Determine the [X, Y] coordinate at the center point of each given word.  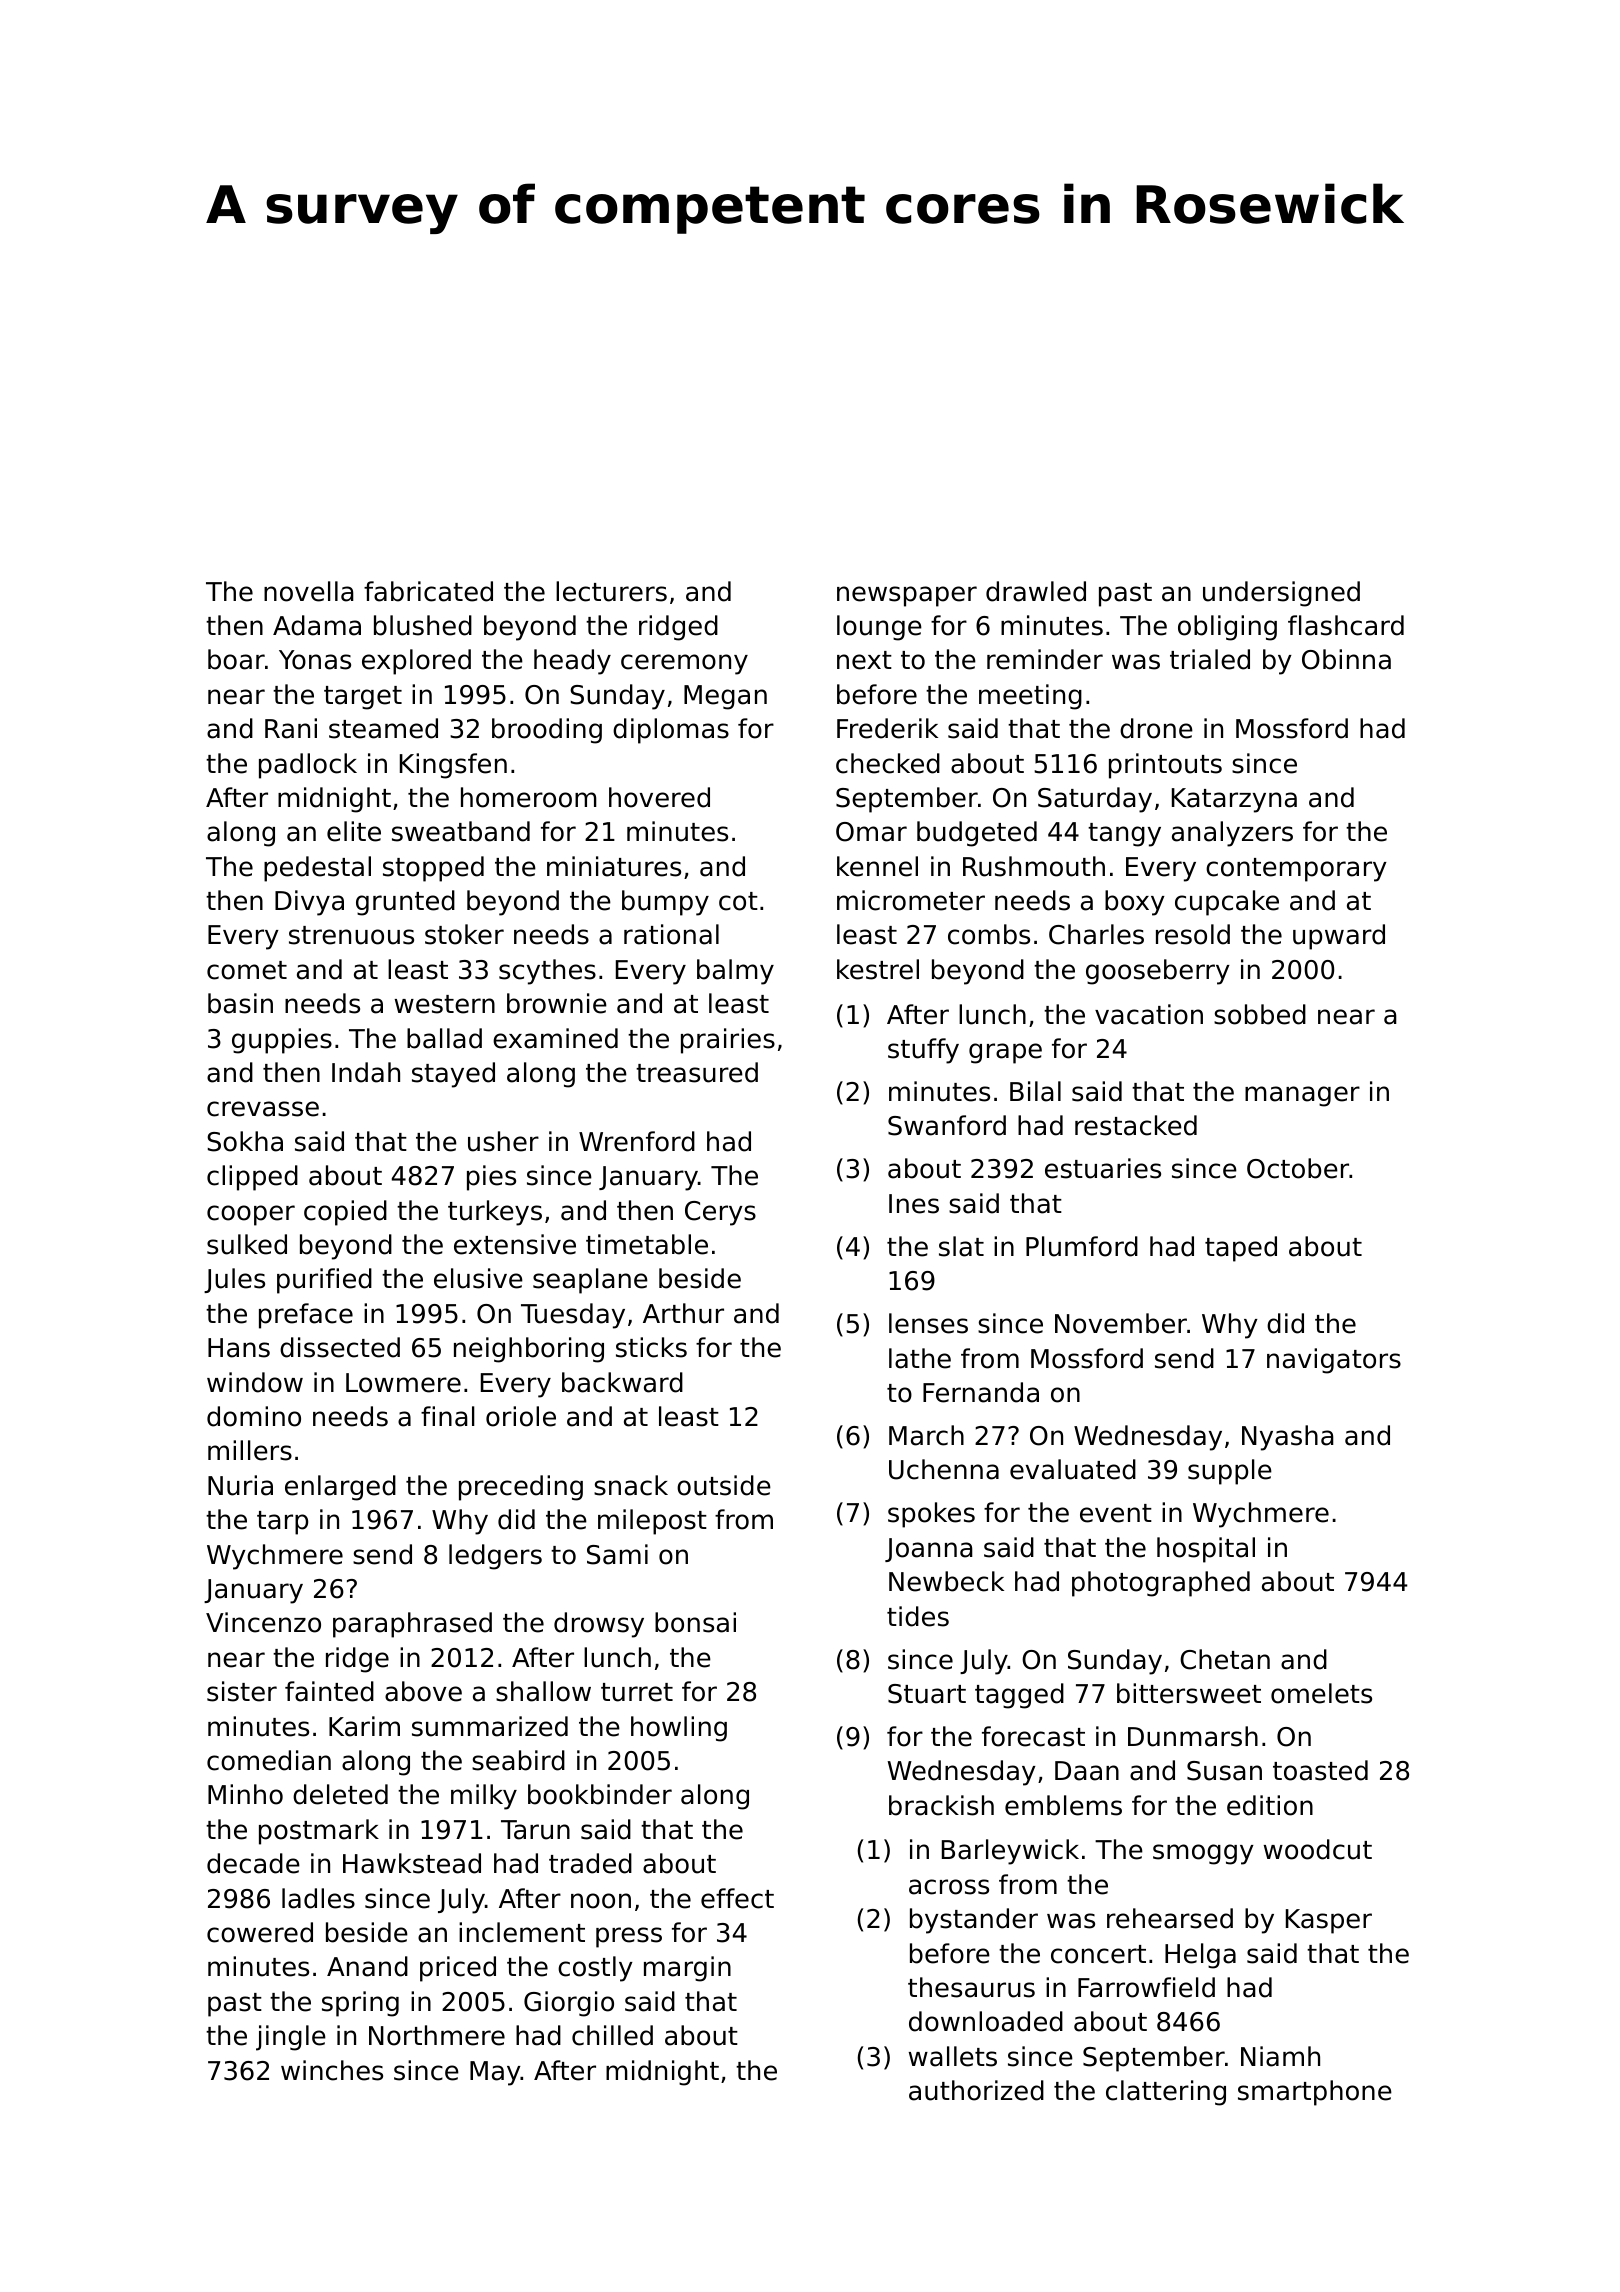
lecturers [611, 591]
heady [572, 662]
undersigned [1281, 594]
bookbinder [600, 1794]
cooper [251, 1215]
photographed [1161, 1584]
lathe [920, 1358]
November [1121, 1323]
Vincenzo [263, 1622]
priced [458, 1969]
